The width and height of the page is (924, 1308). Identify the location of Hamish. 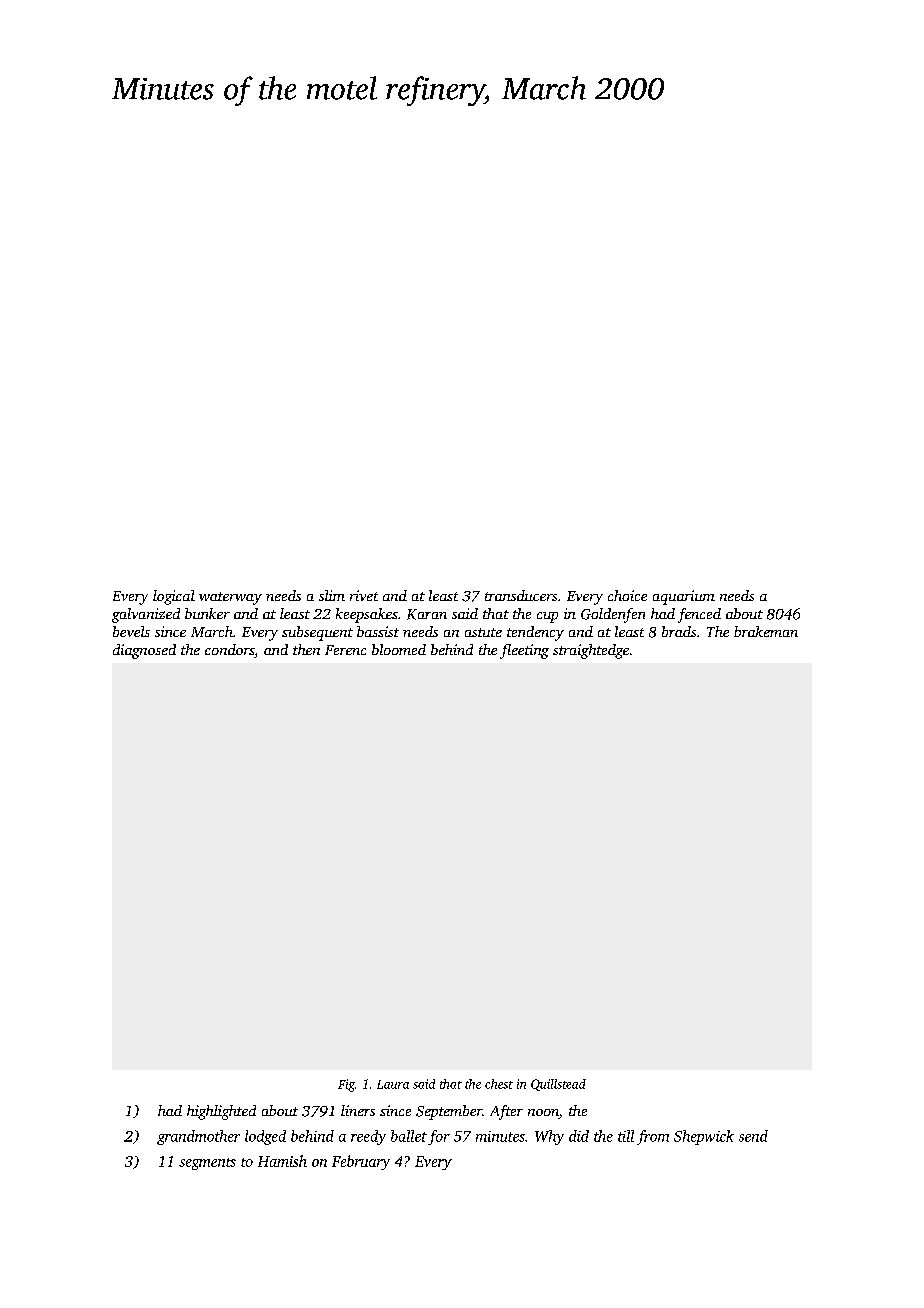
(282, 1161).
